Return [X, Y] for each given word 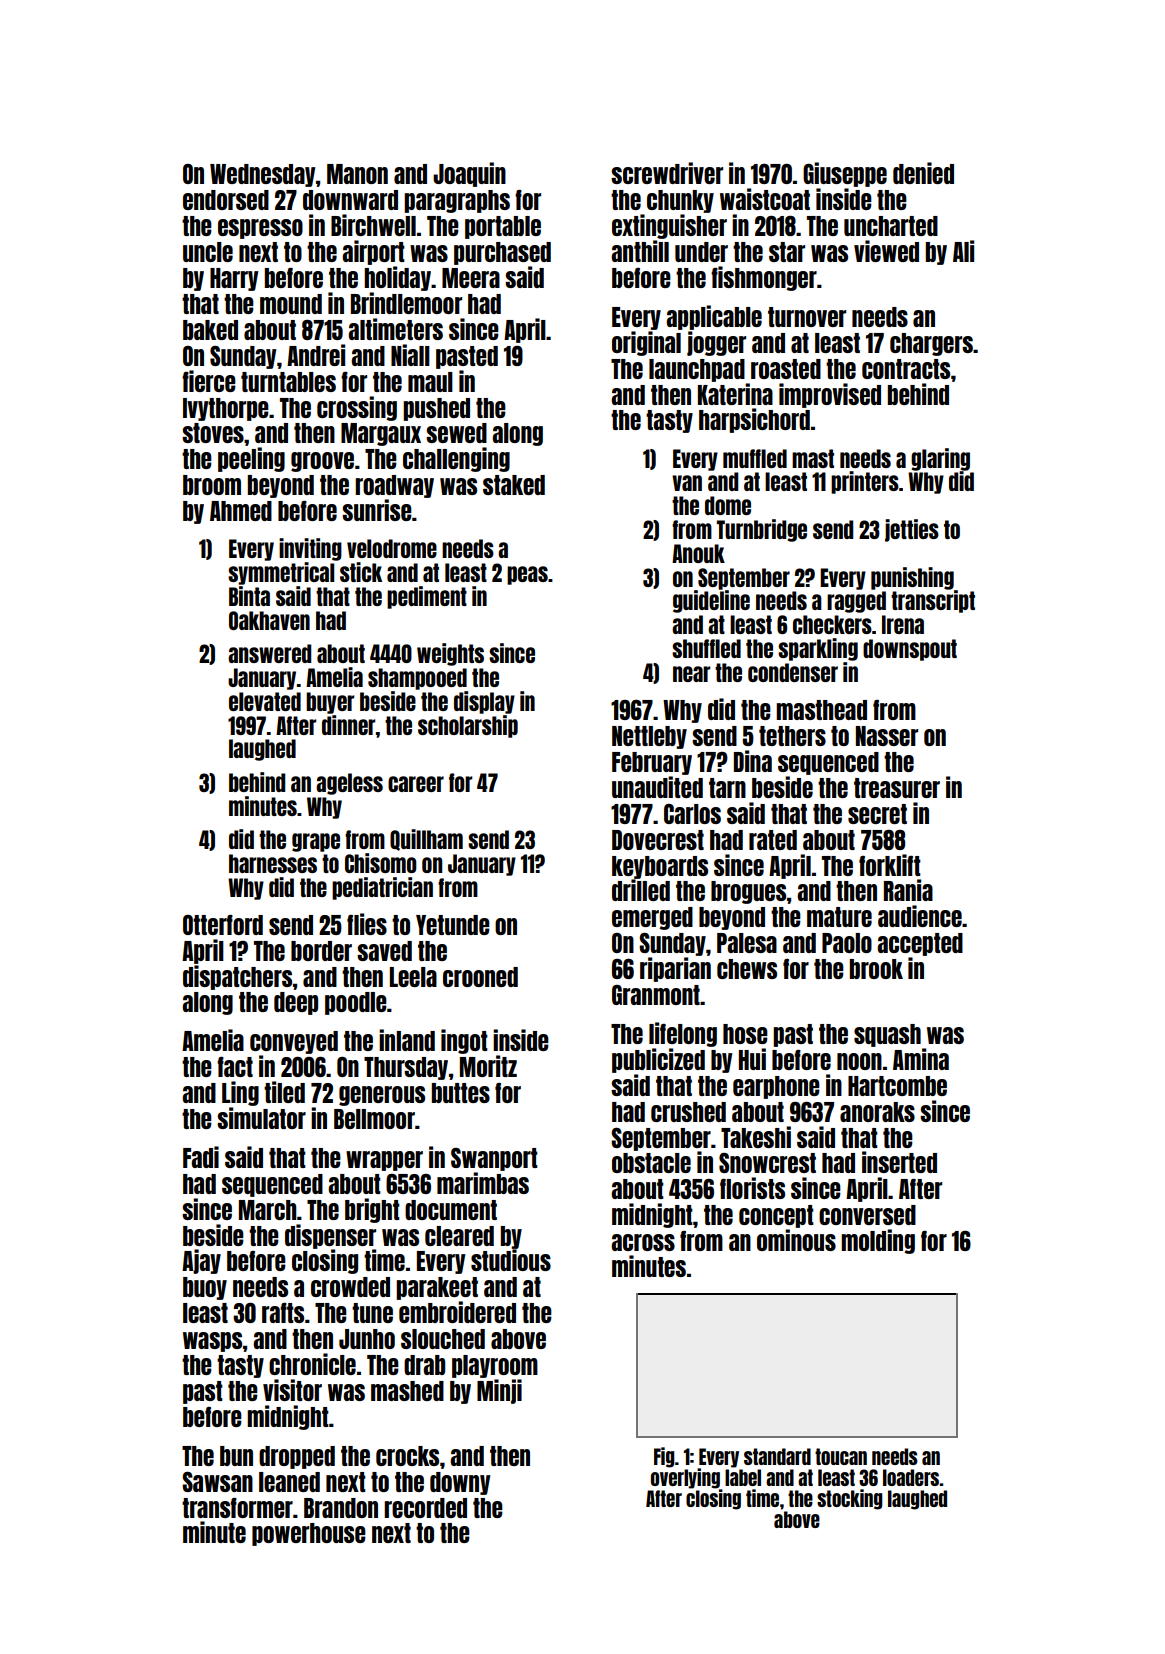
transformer [237, 1508]
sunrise [377, 510]
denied [923, 173]
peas [527, 575]
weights [450, 654]
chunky [680, 201]
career [416, 784]
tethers [792, 736]
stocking [850, 1499]
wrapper [384, 1161]
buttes [461, 1093]
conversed [867, 1215]
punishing [912, 578]
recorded [425, 1508]
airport [373, 252]
